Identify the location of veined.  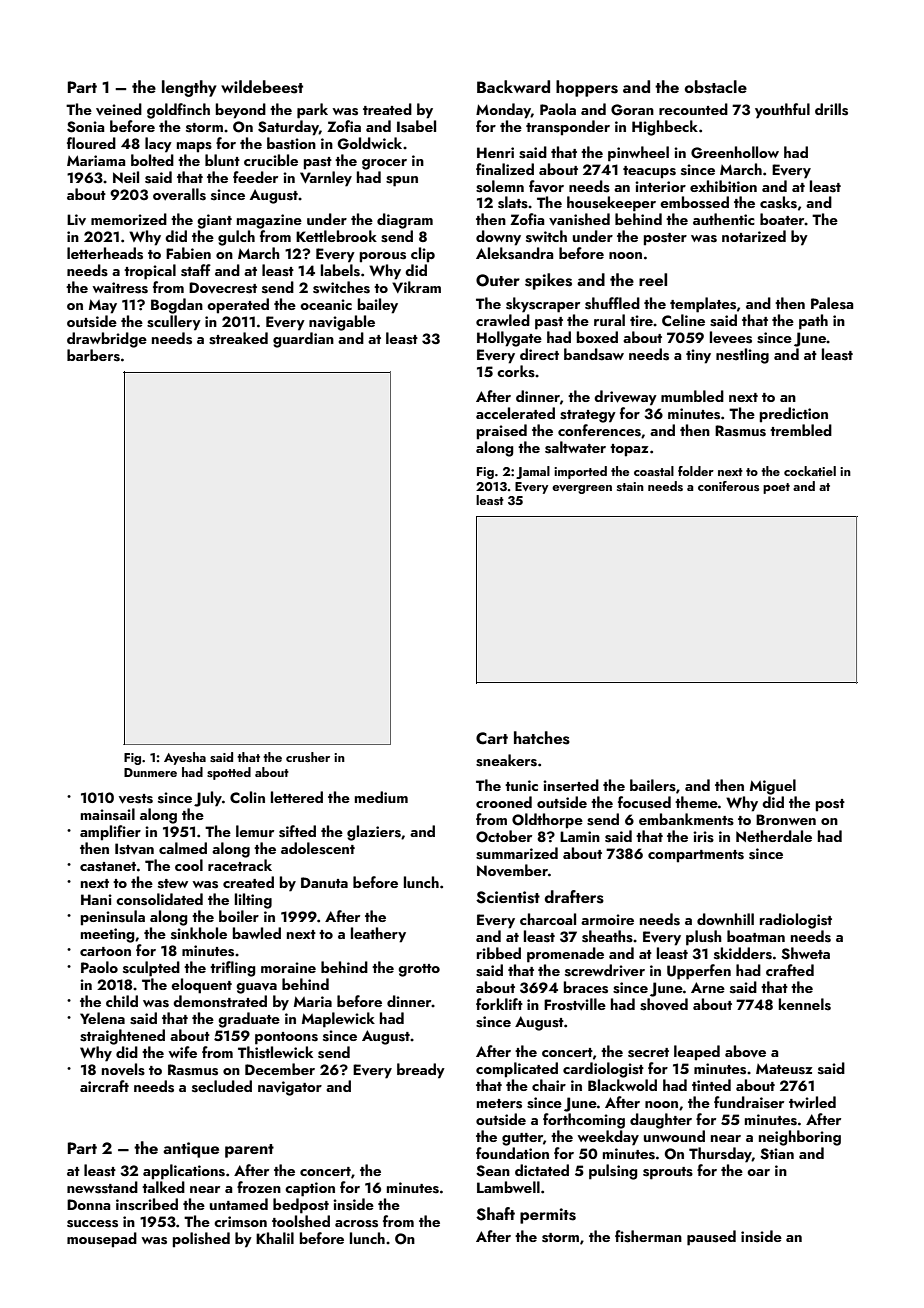
(119, 109).
